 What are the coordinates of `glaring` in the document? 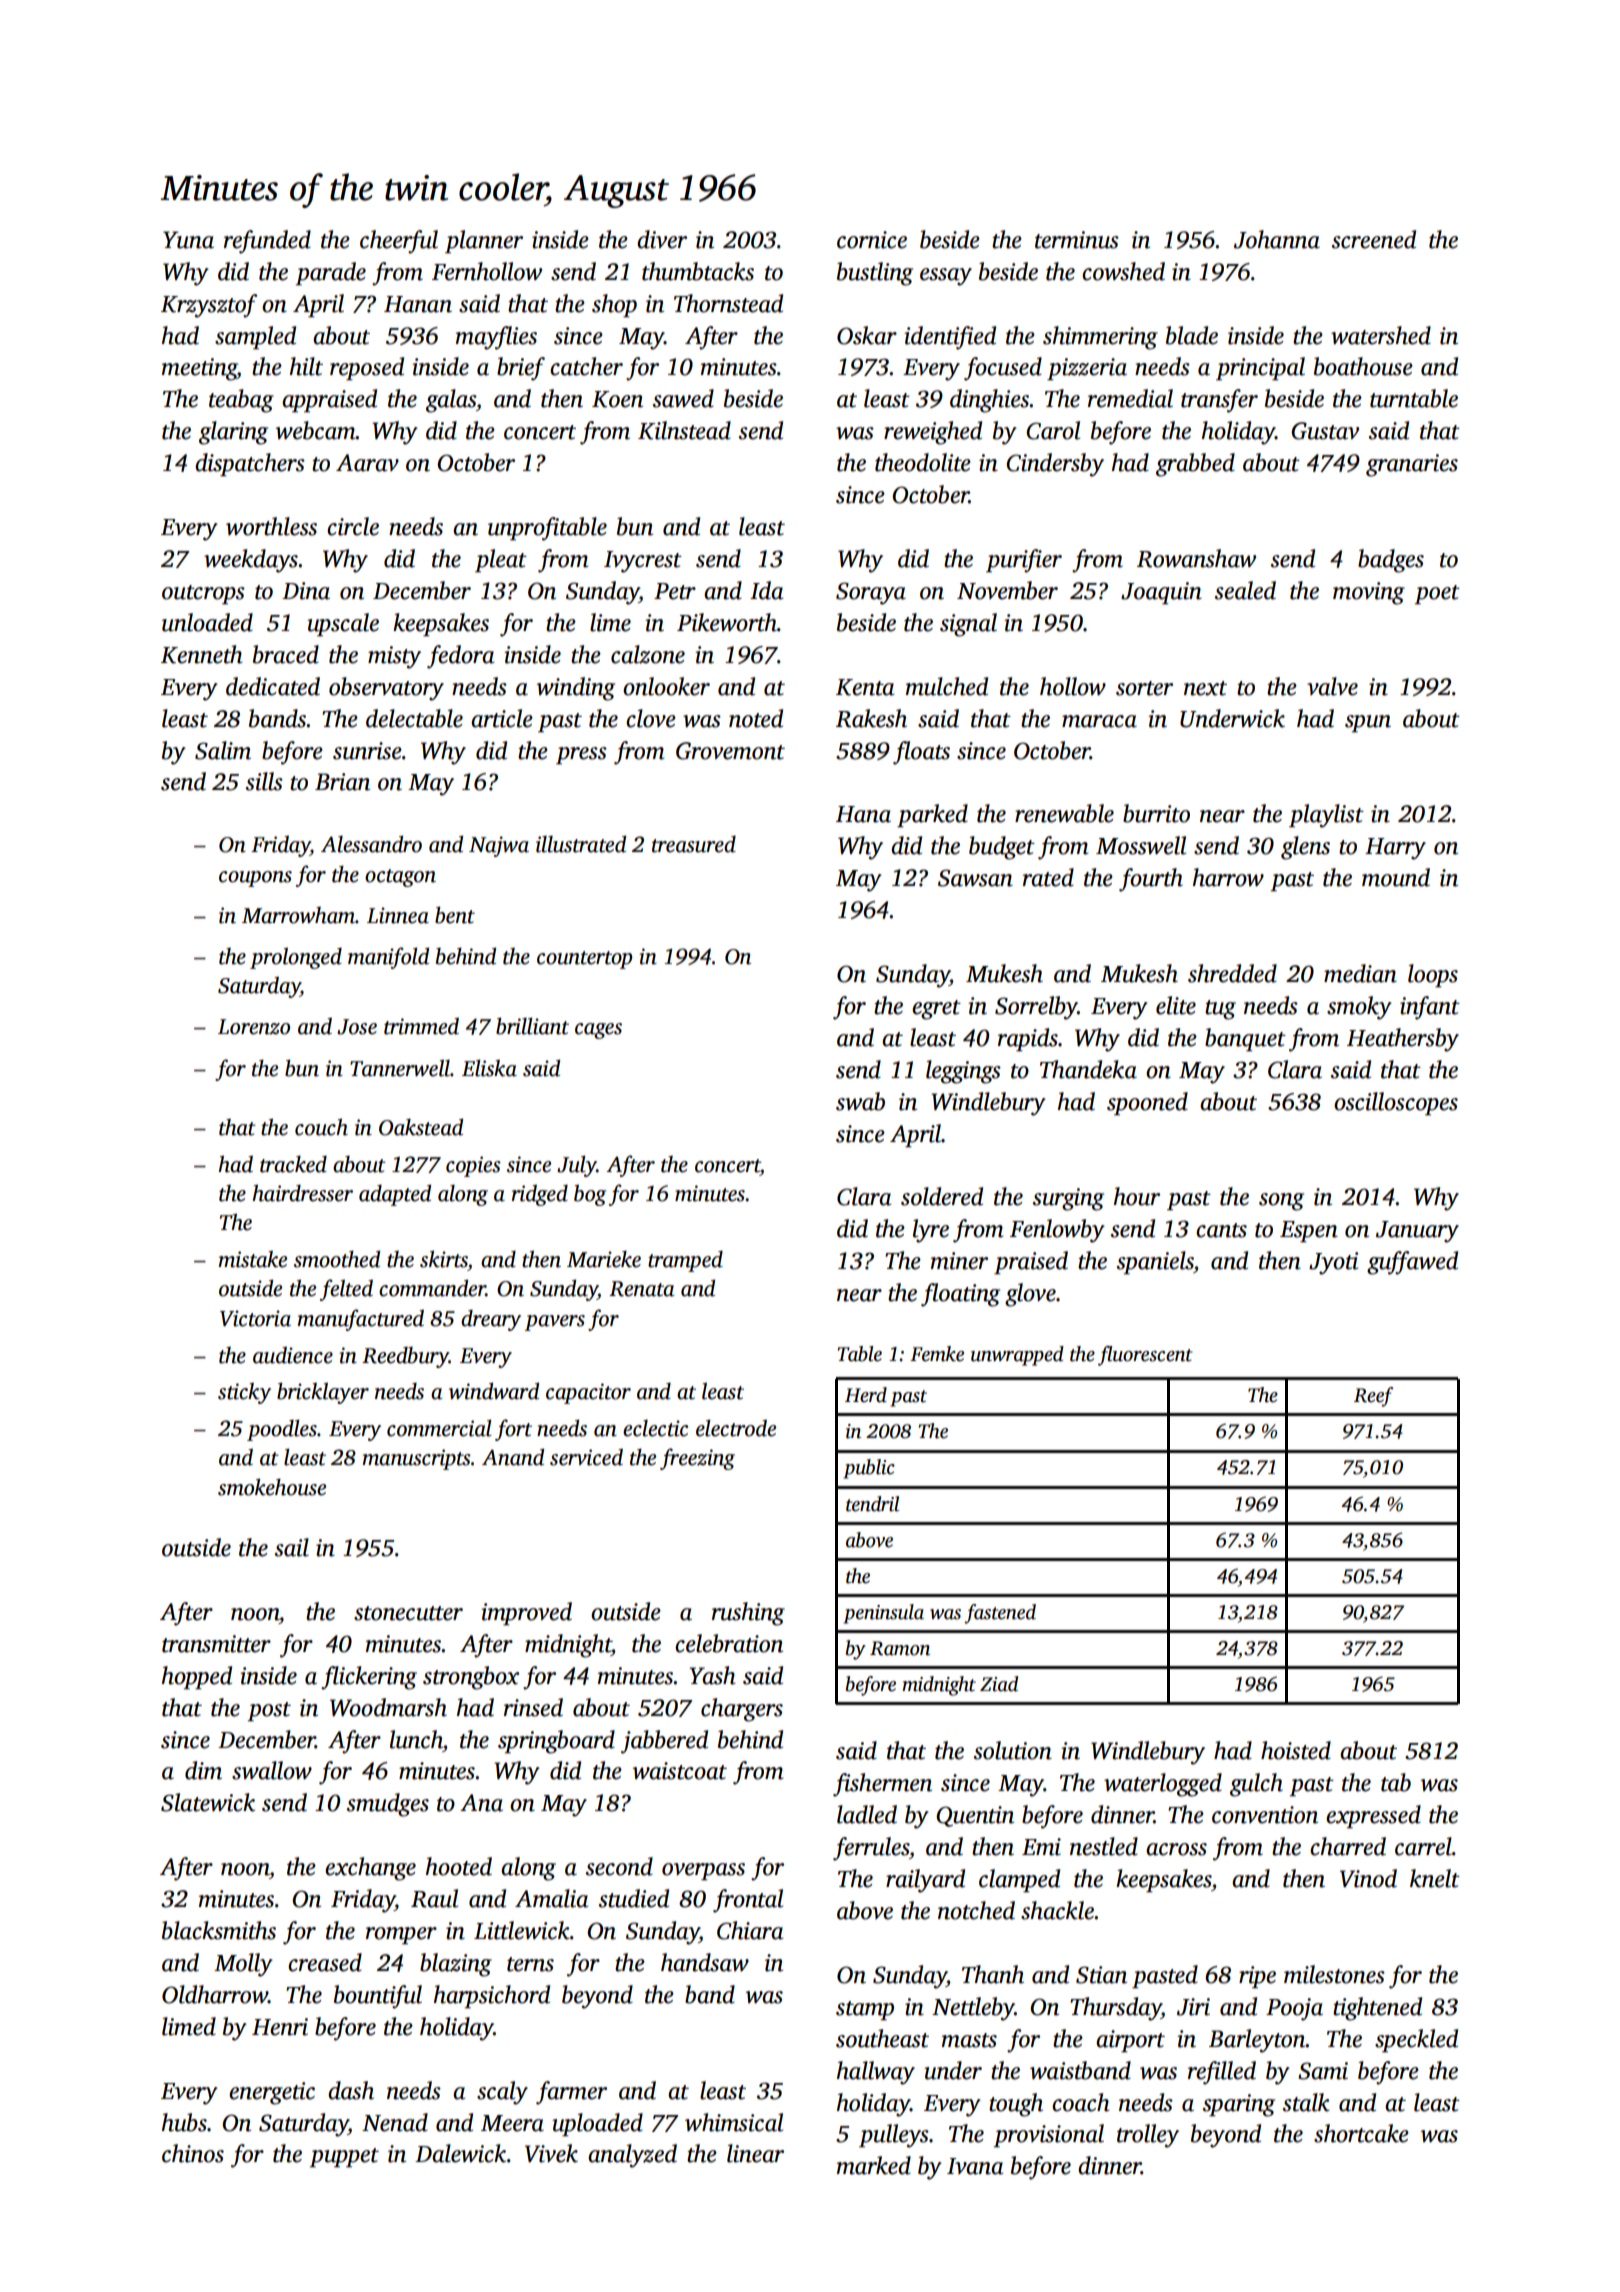 It's located at (233, 433).
